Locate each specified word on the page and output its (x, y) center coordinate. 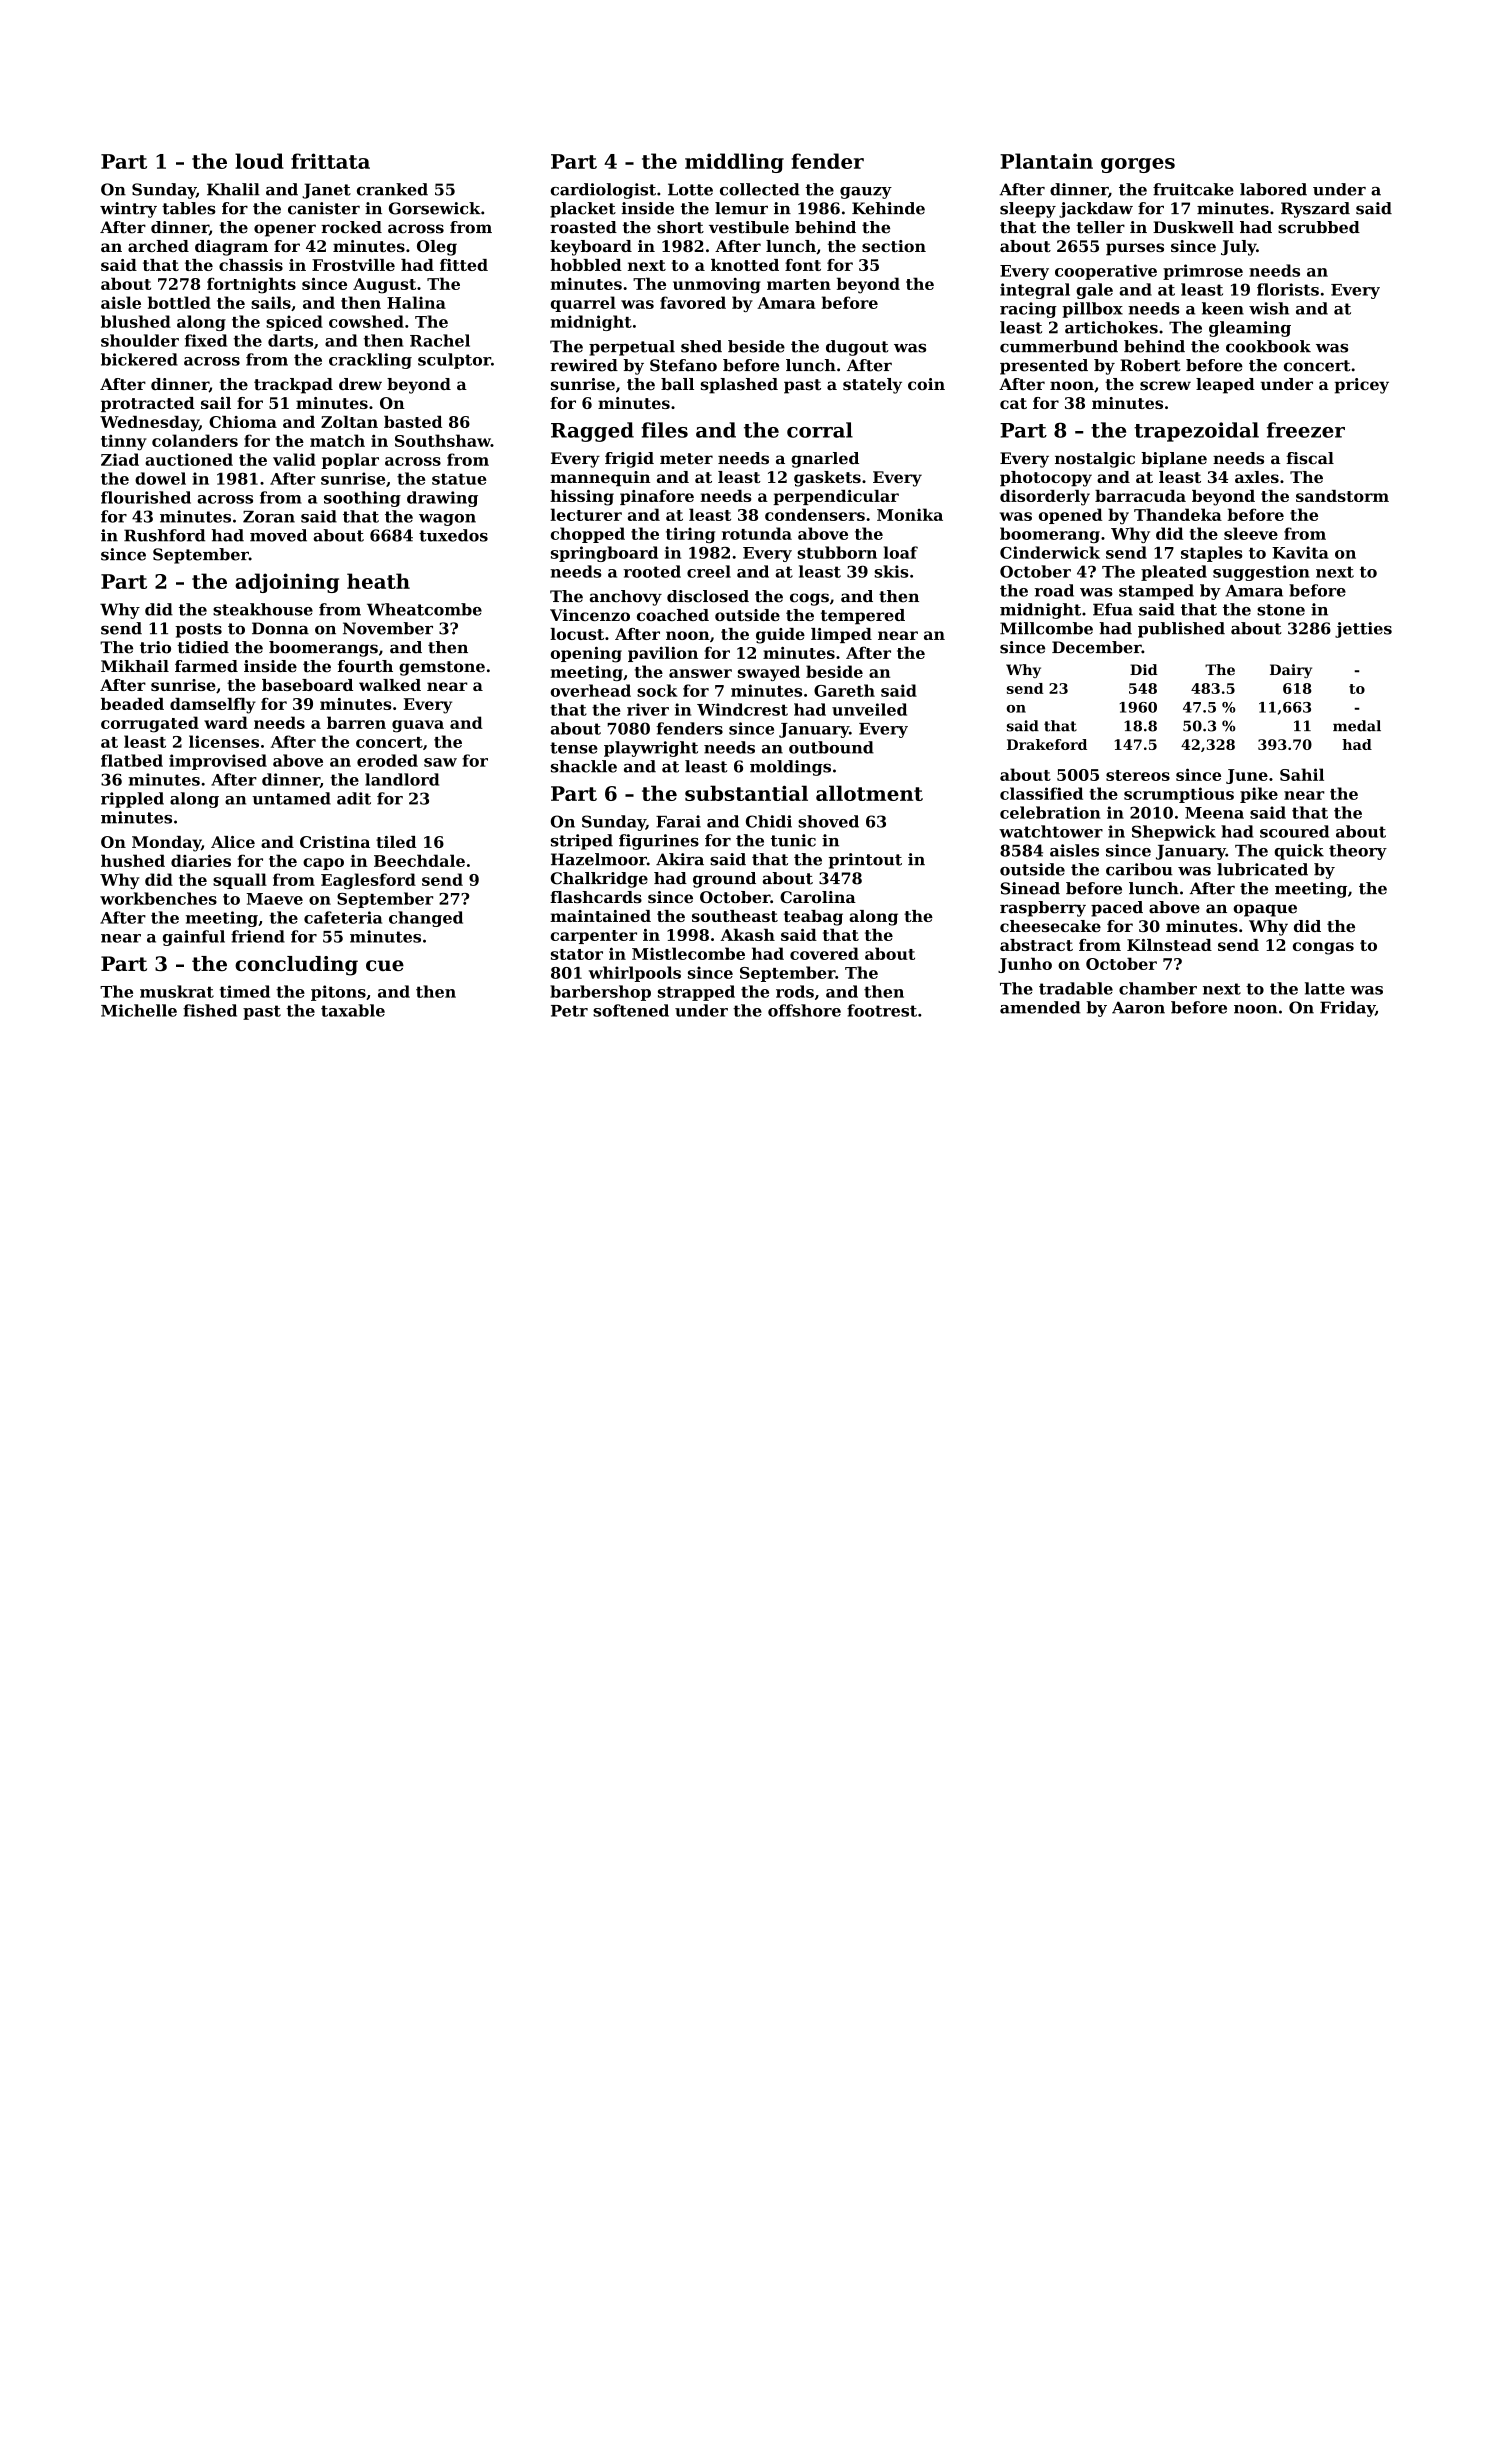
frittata (330, 161)
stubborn (837, 552)
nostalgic (1095, 460)
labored (1273, 189)
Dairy (1291, 671)
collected (760, 189)
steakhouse (263, 609)
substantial (746, 793)
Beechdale (419, 860)
